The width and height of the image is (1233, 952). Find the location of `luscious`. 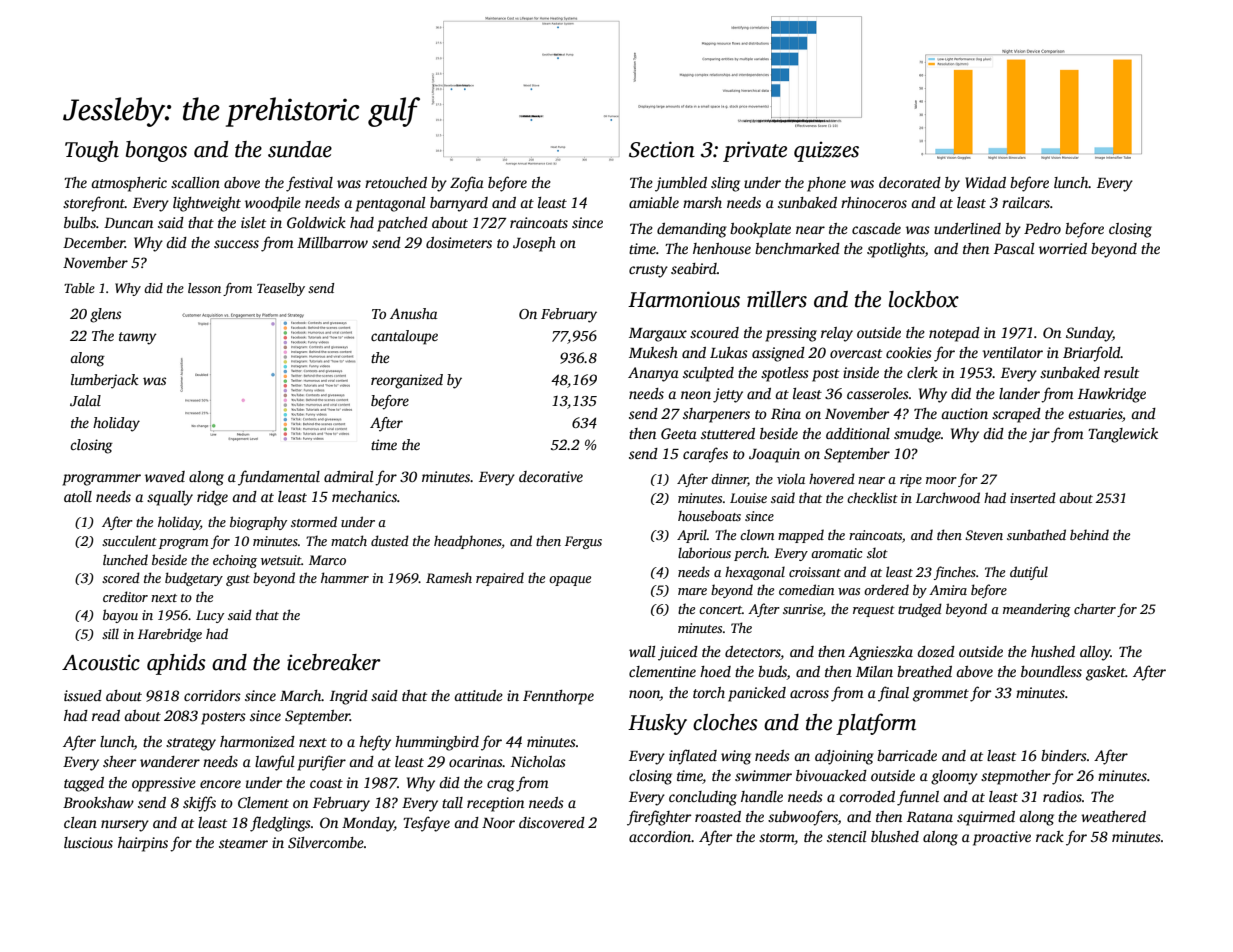

luscious is located at coordinates (88, 842).
